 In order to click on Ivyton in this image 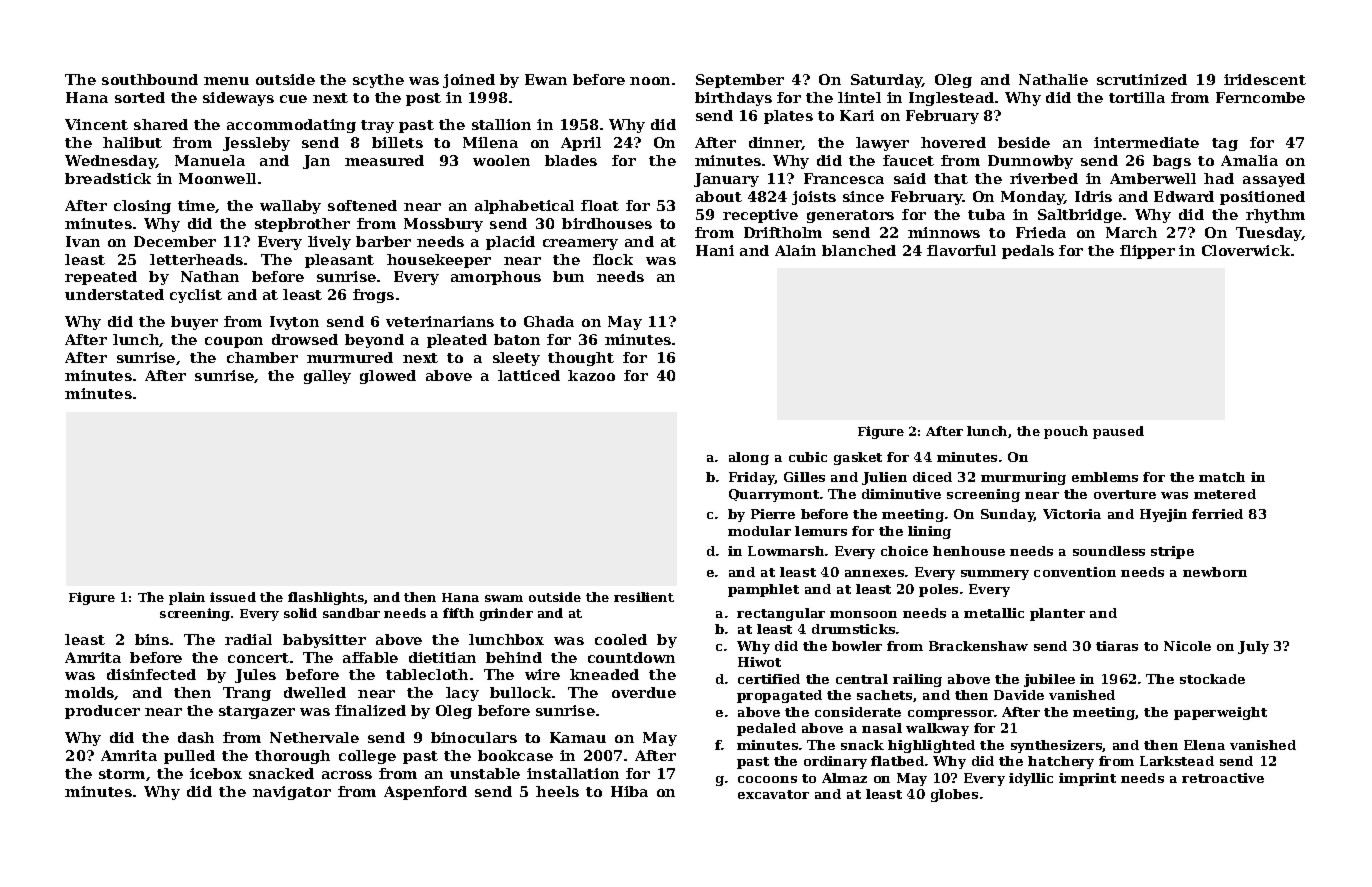, I will do `click(294, 323)`.
